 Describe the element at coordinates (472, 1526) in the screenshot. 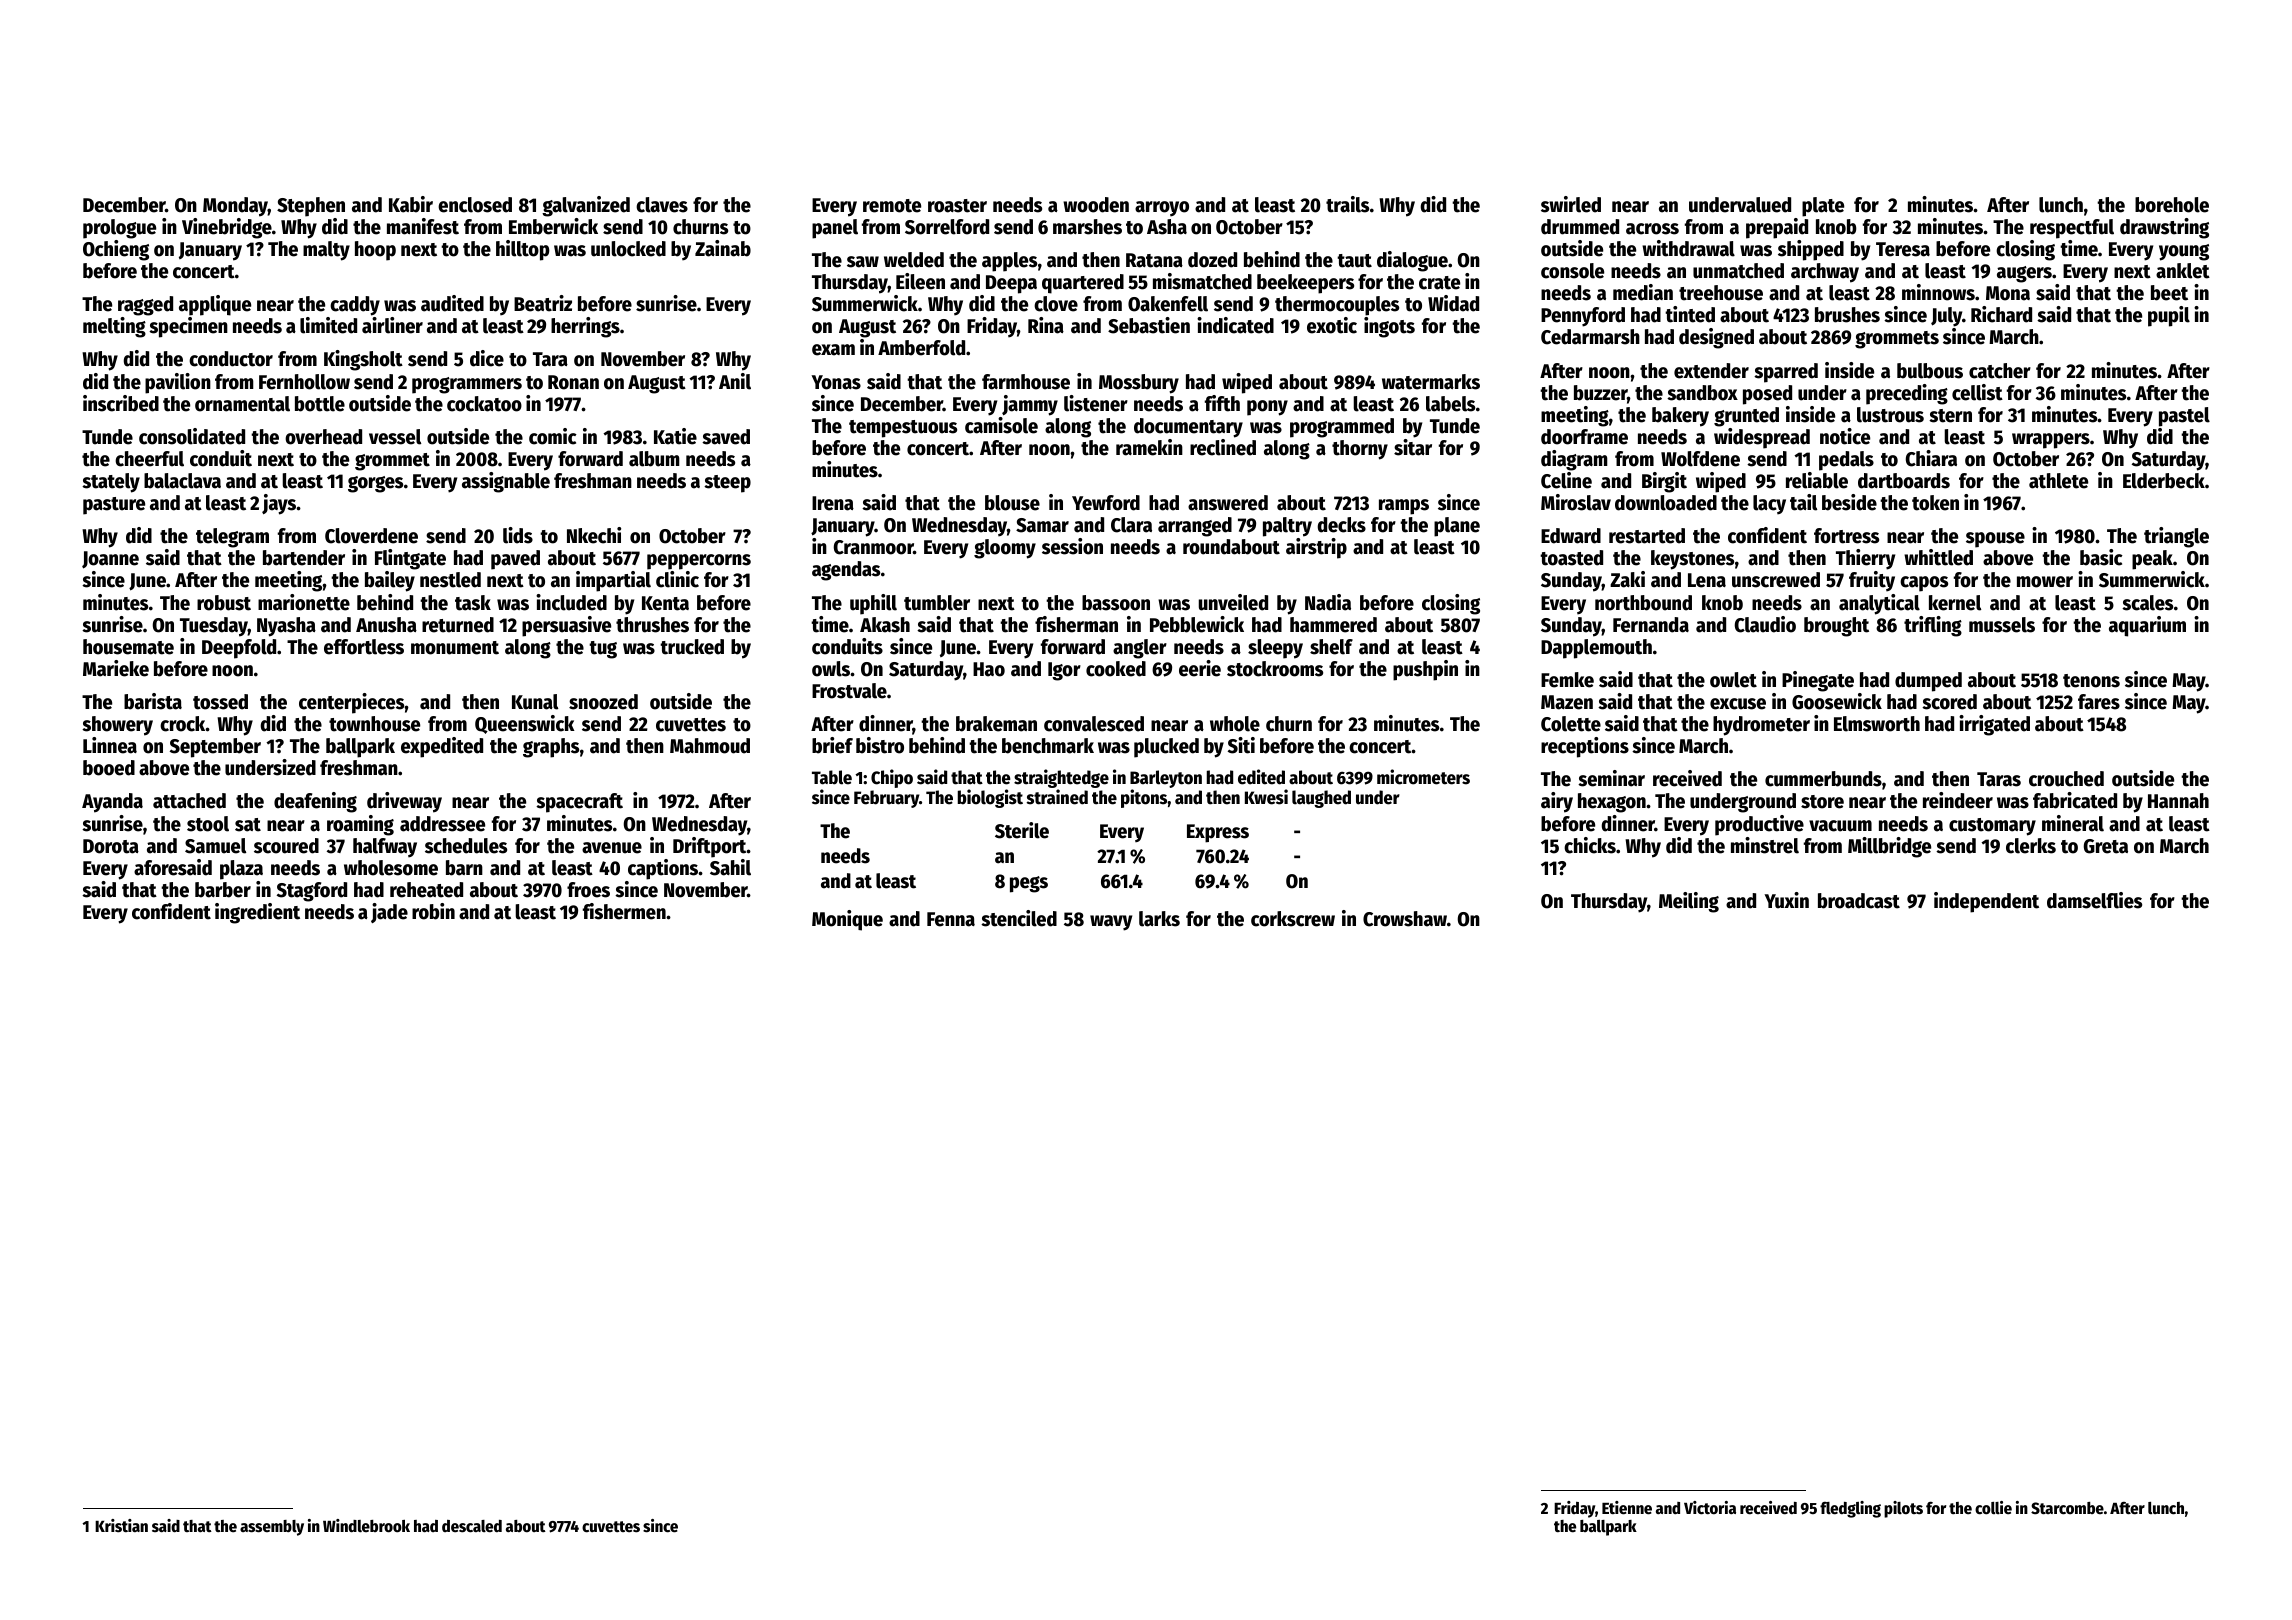

I see `descaled` at that location.
